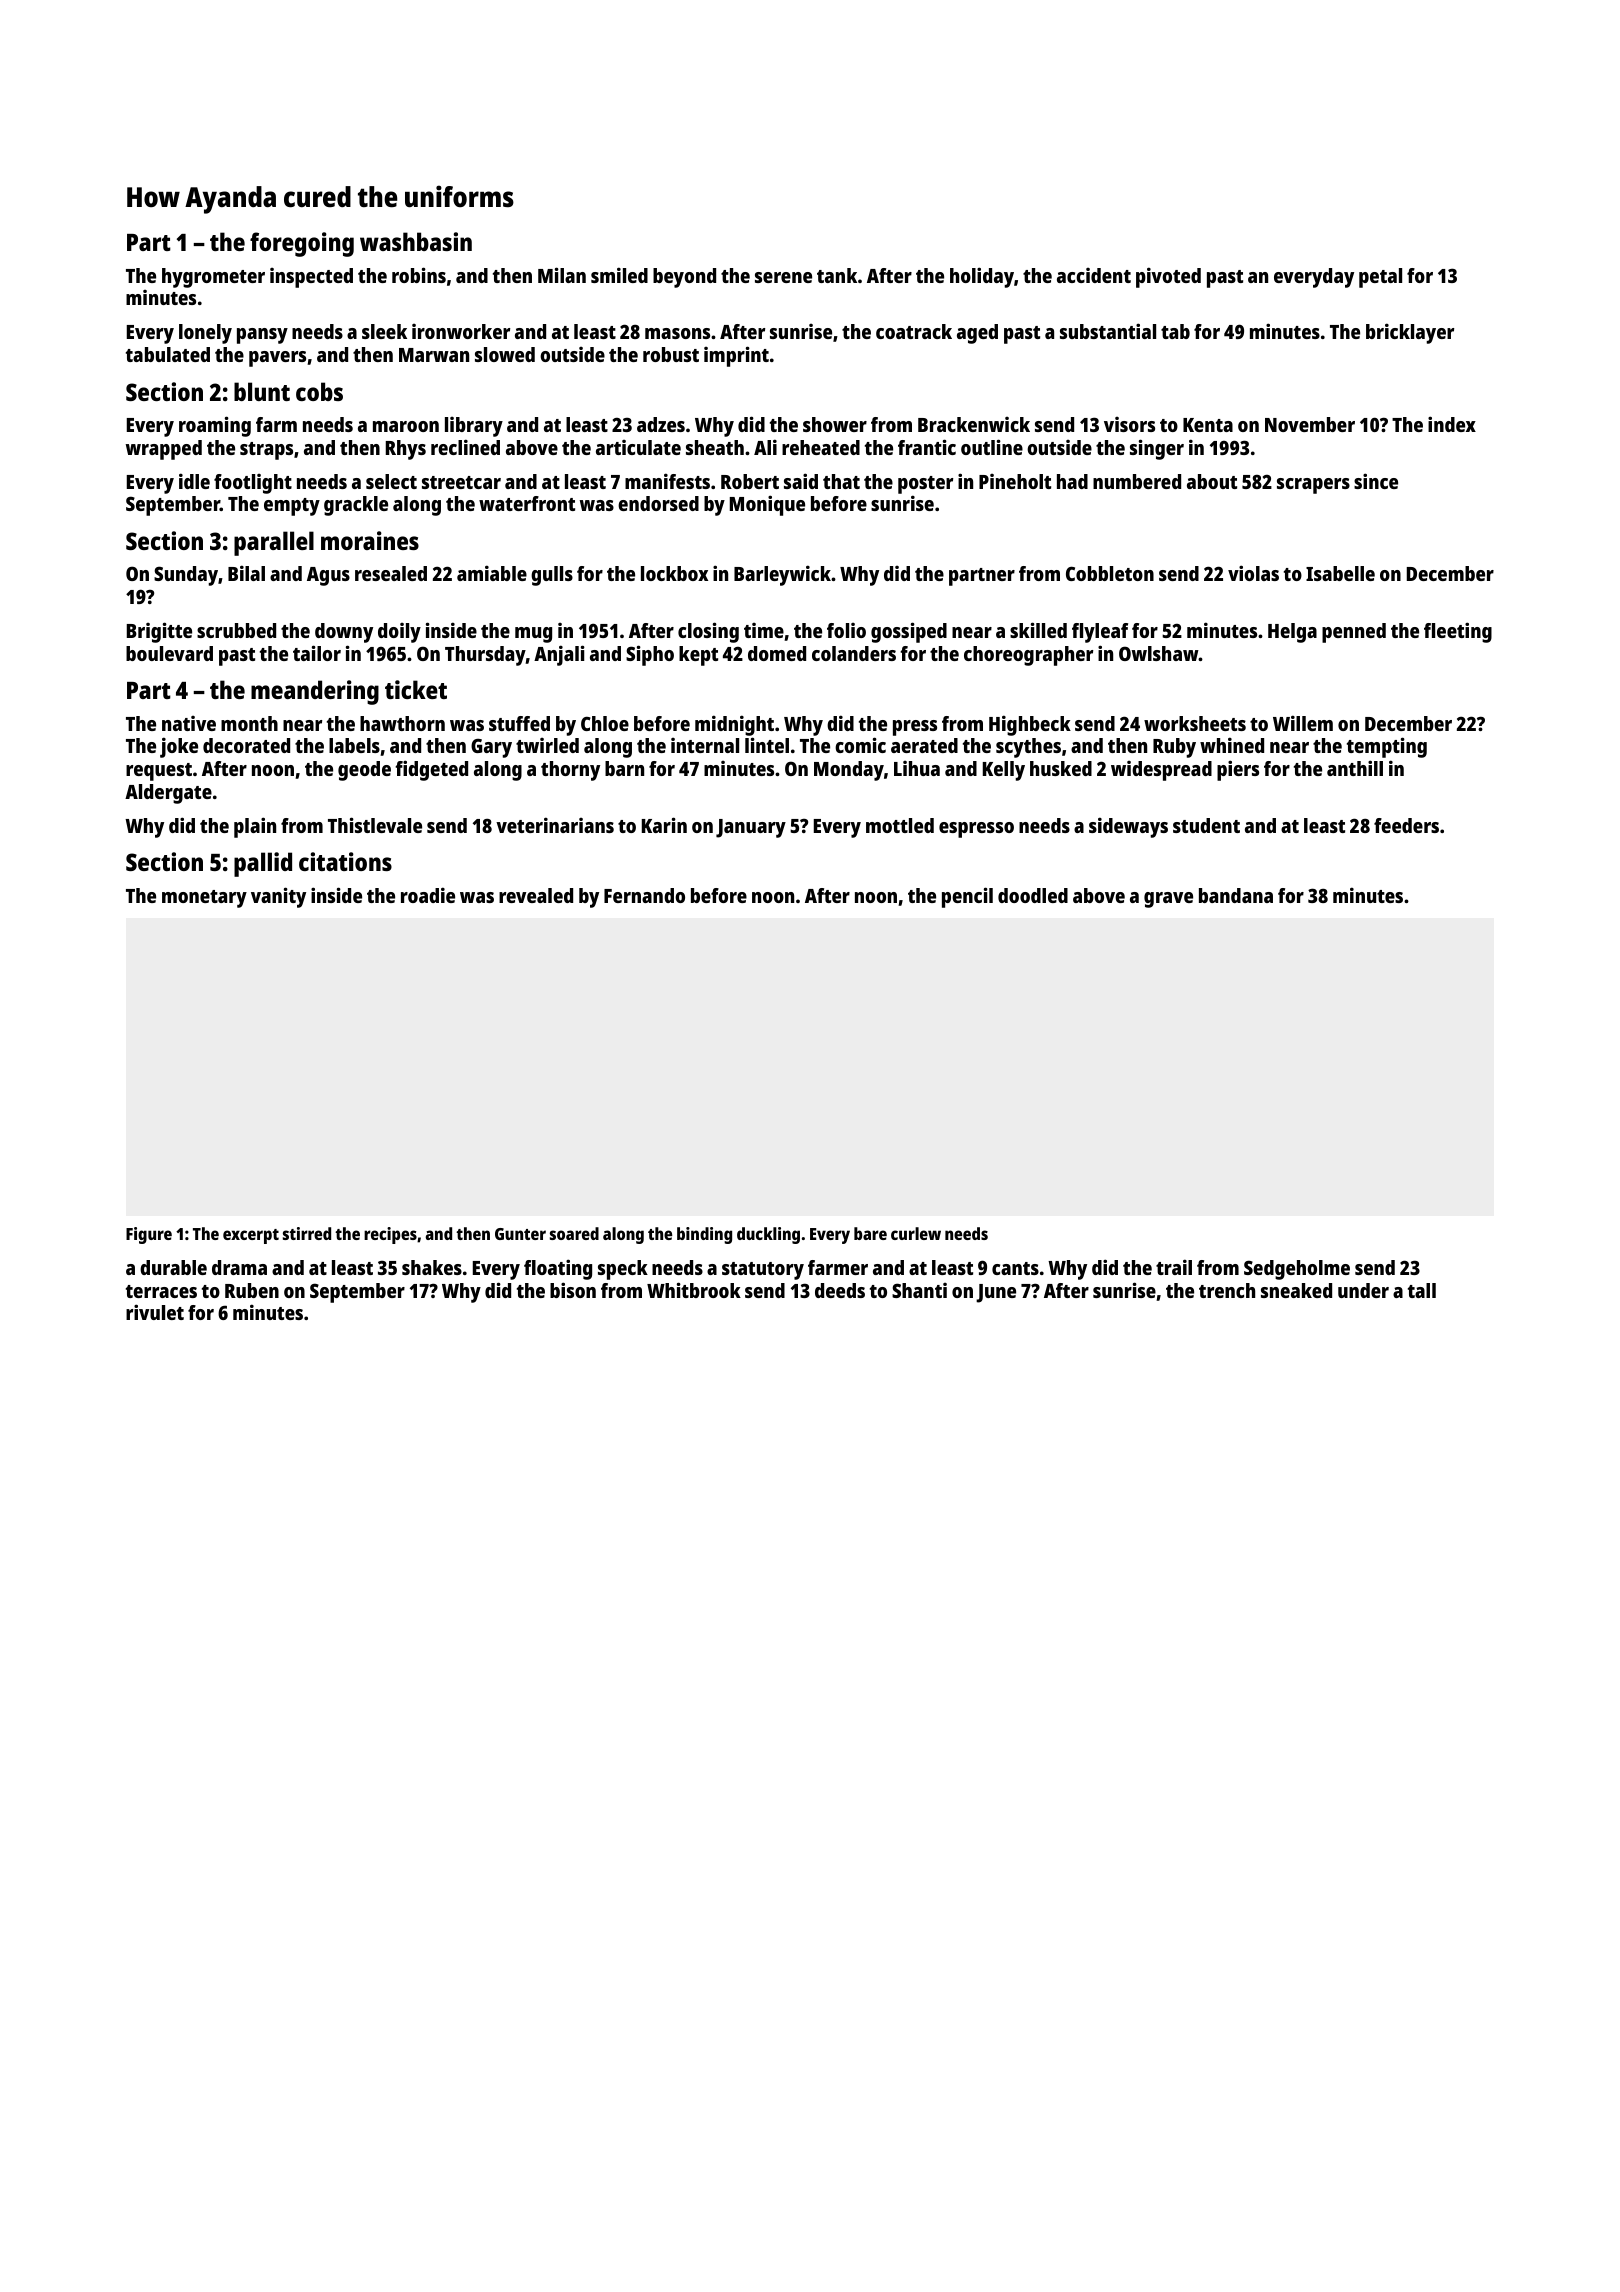 The height and width of the screenshot is (2292, 1620). Describe the element at coordinates (658, 503) in the screenshot. I see `endorsed` at that location.
